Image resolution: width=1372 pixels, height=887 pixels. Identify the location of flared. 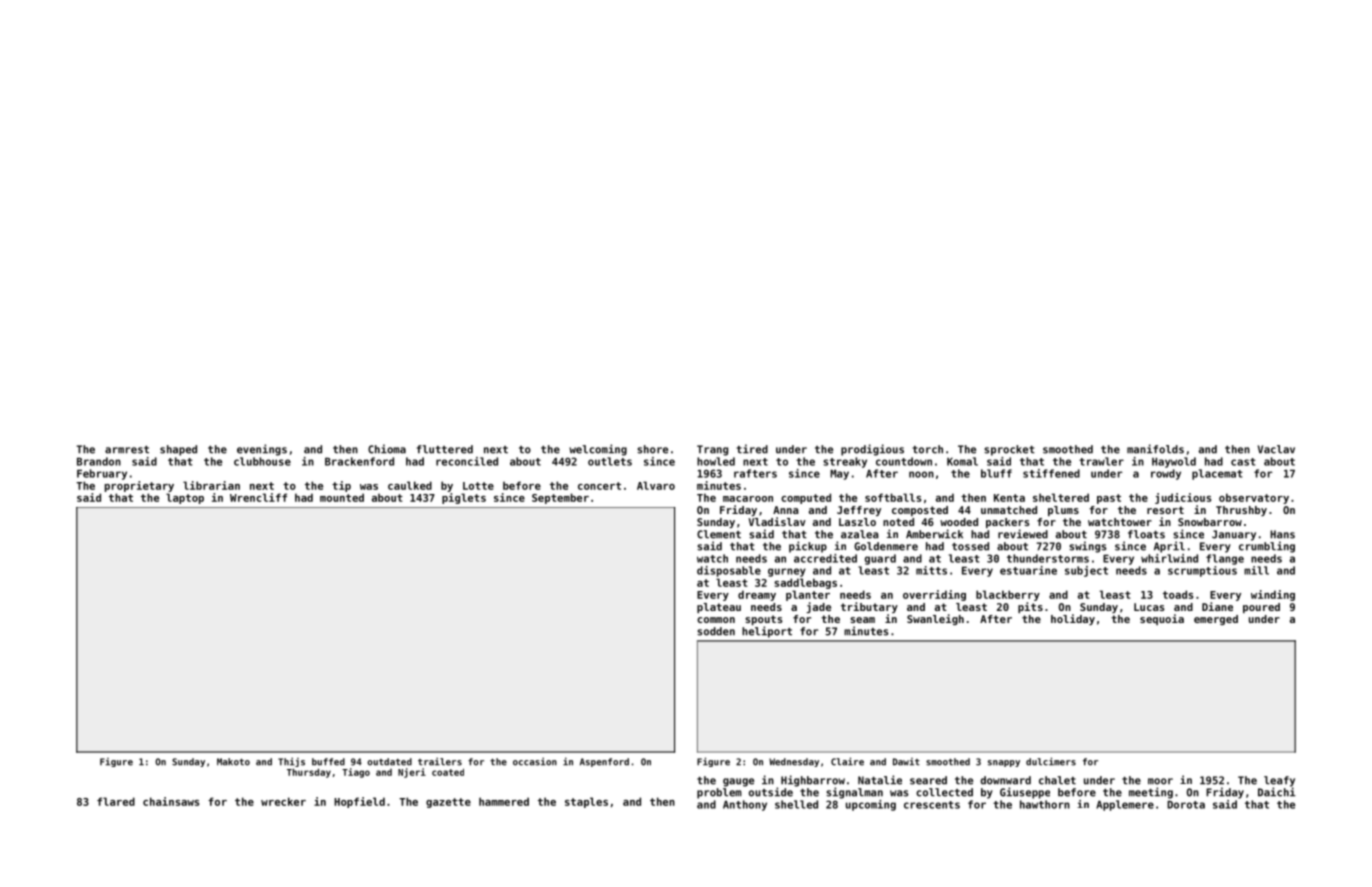
(116, 801).
